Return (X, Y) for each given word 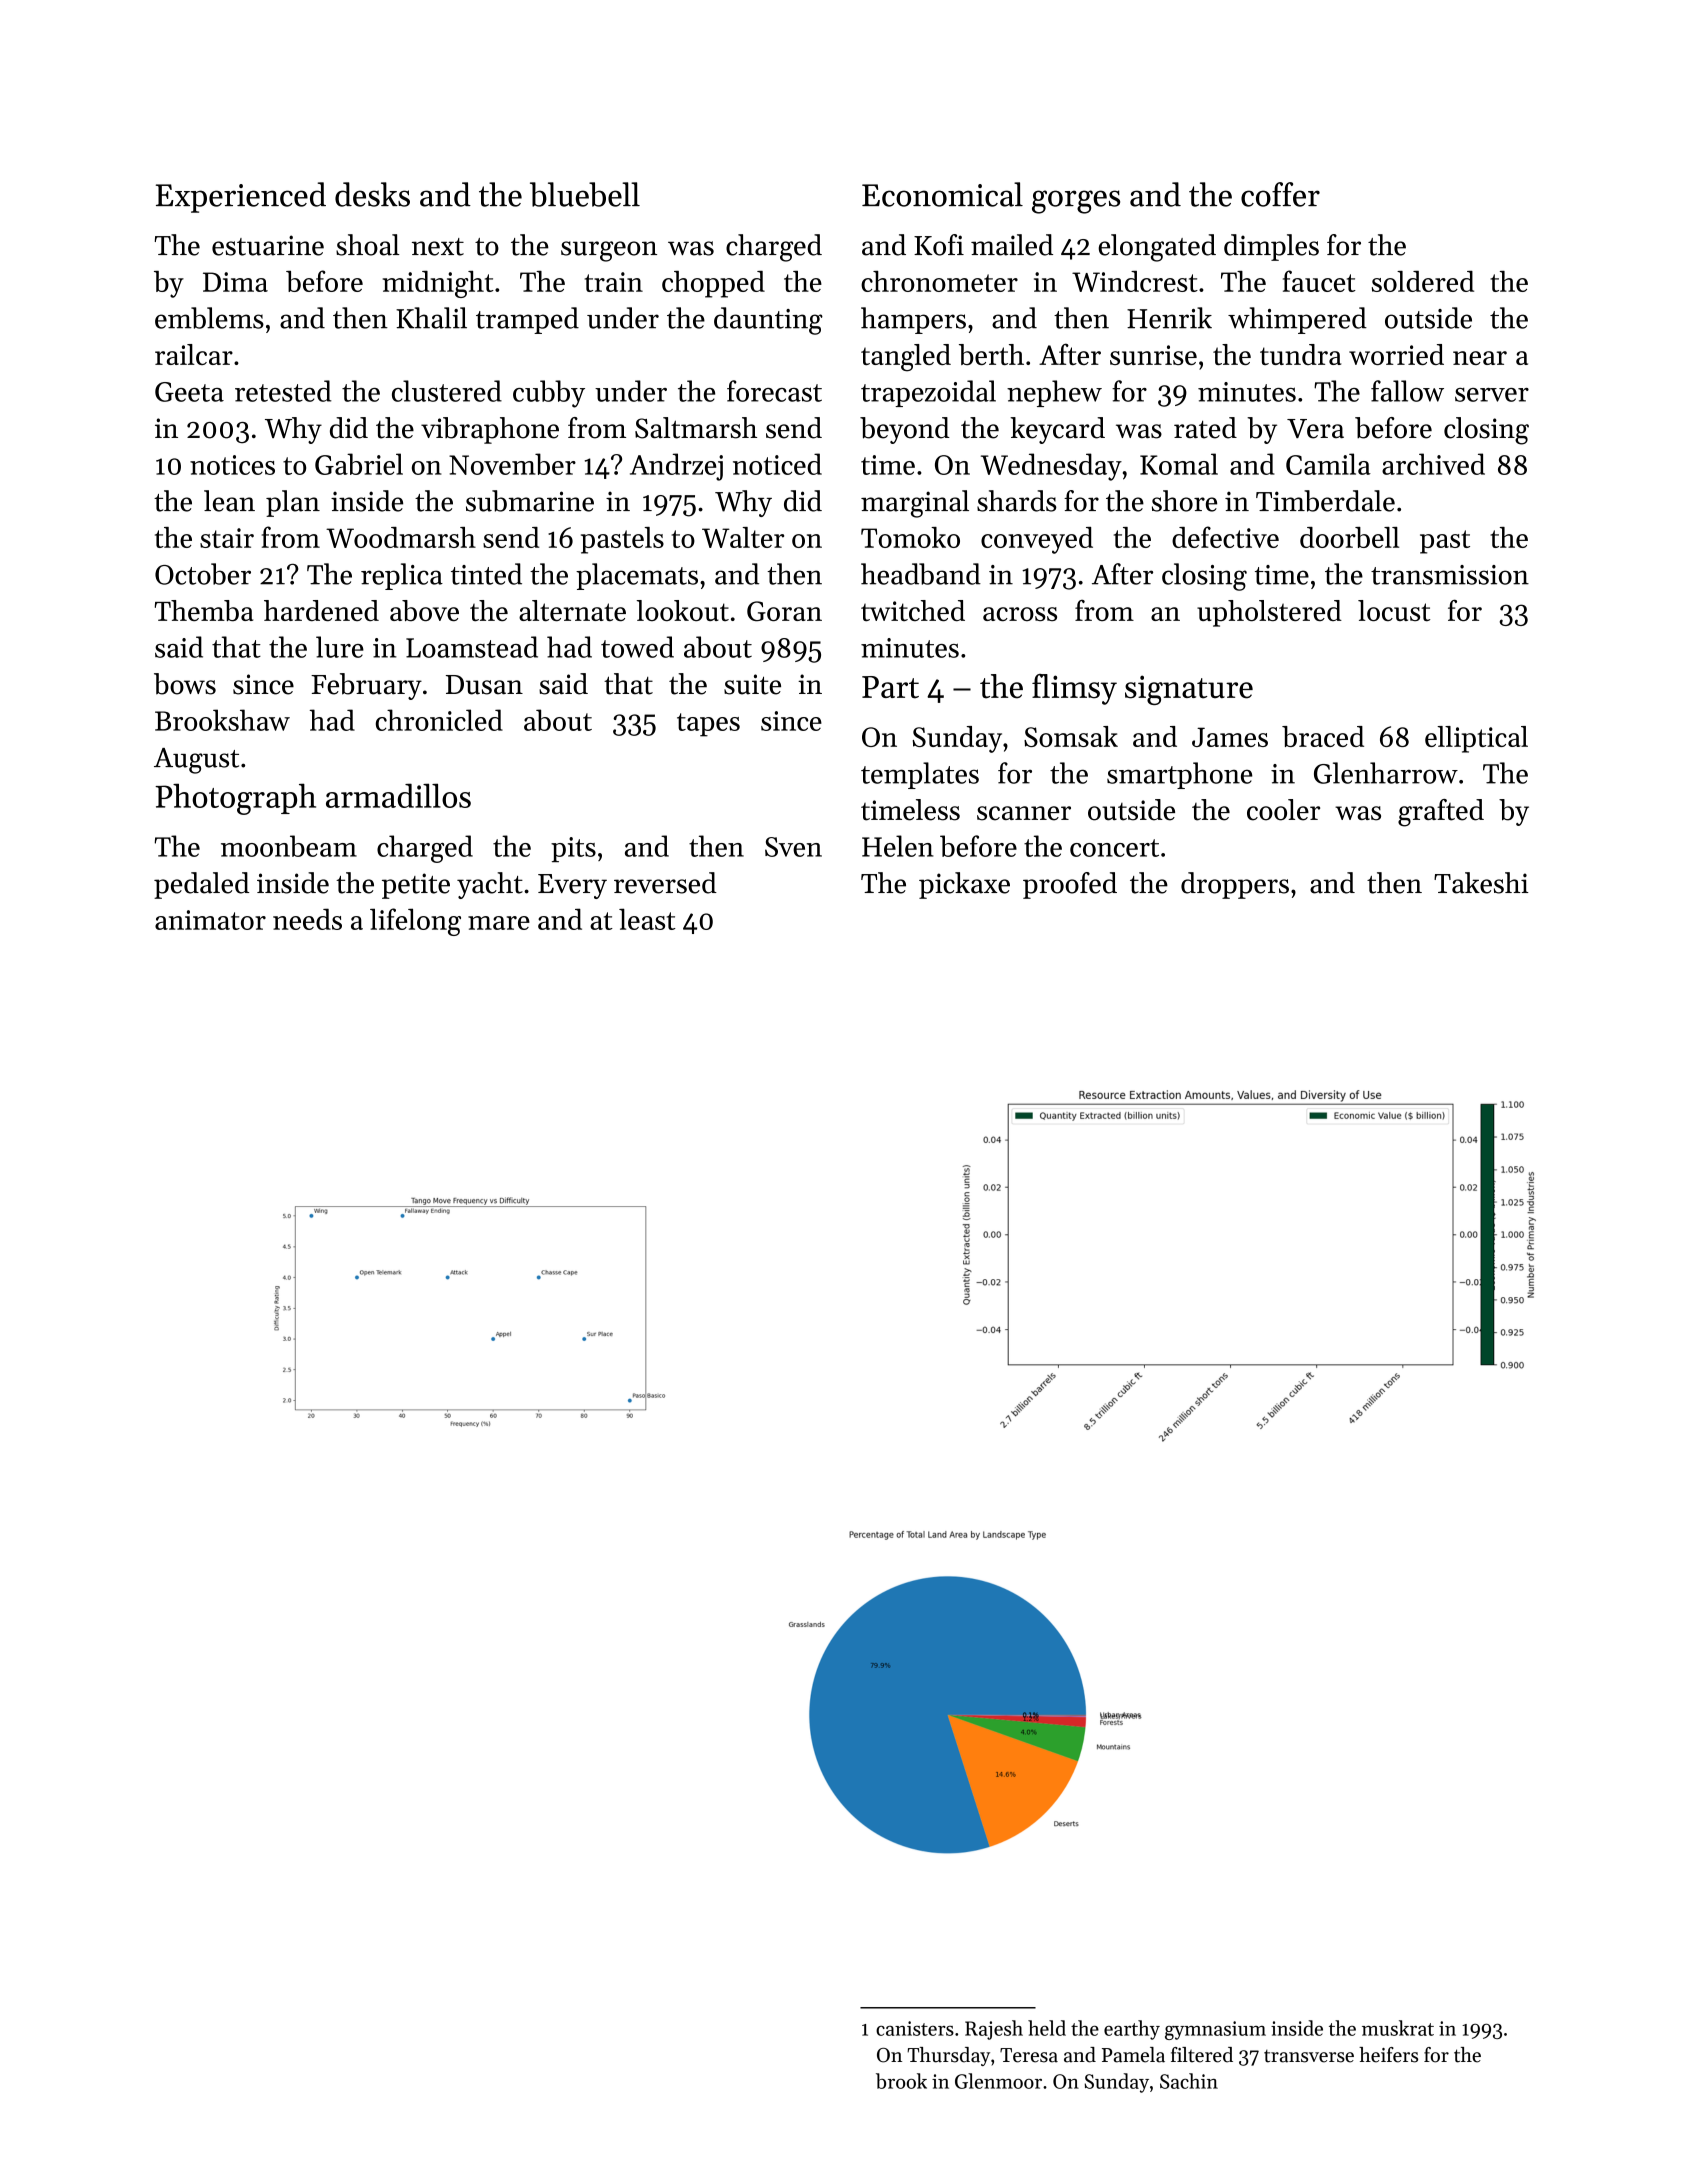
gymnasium (1215, 2030)
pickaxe (964, 885)
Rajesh (994, 2030)
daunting (768, 321)
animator (210, 920)
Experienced (241, 197)
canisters (915, 2028)
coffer (1280, 194)
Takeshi (1481, 883)
